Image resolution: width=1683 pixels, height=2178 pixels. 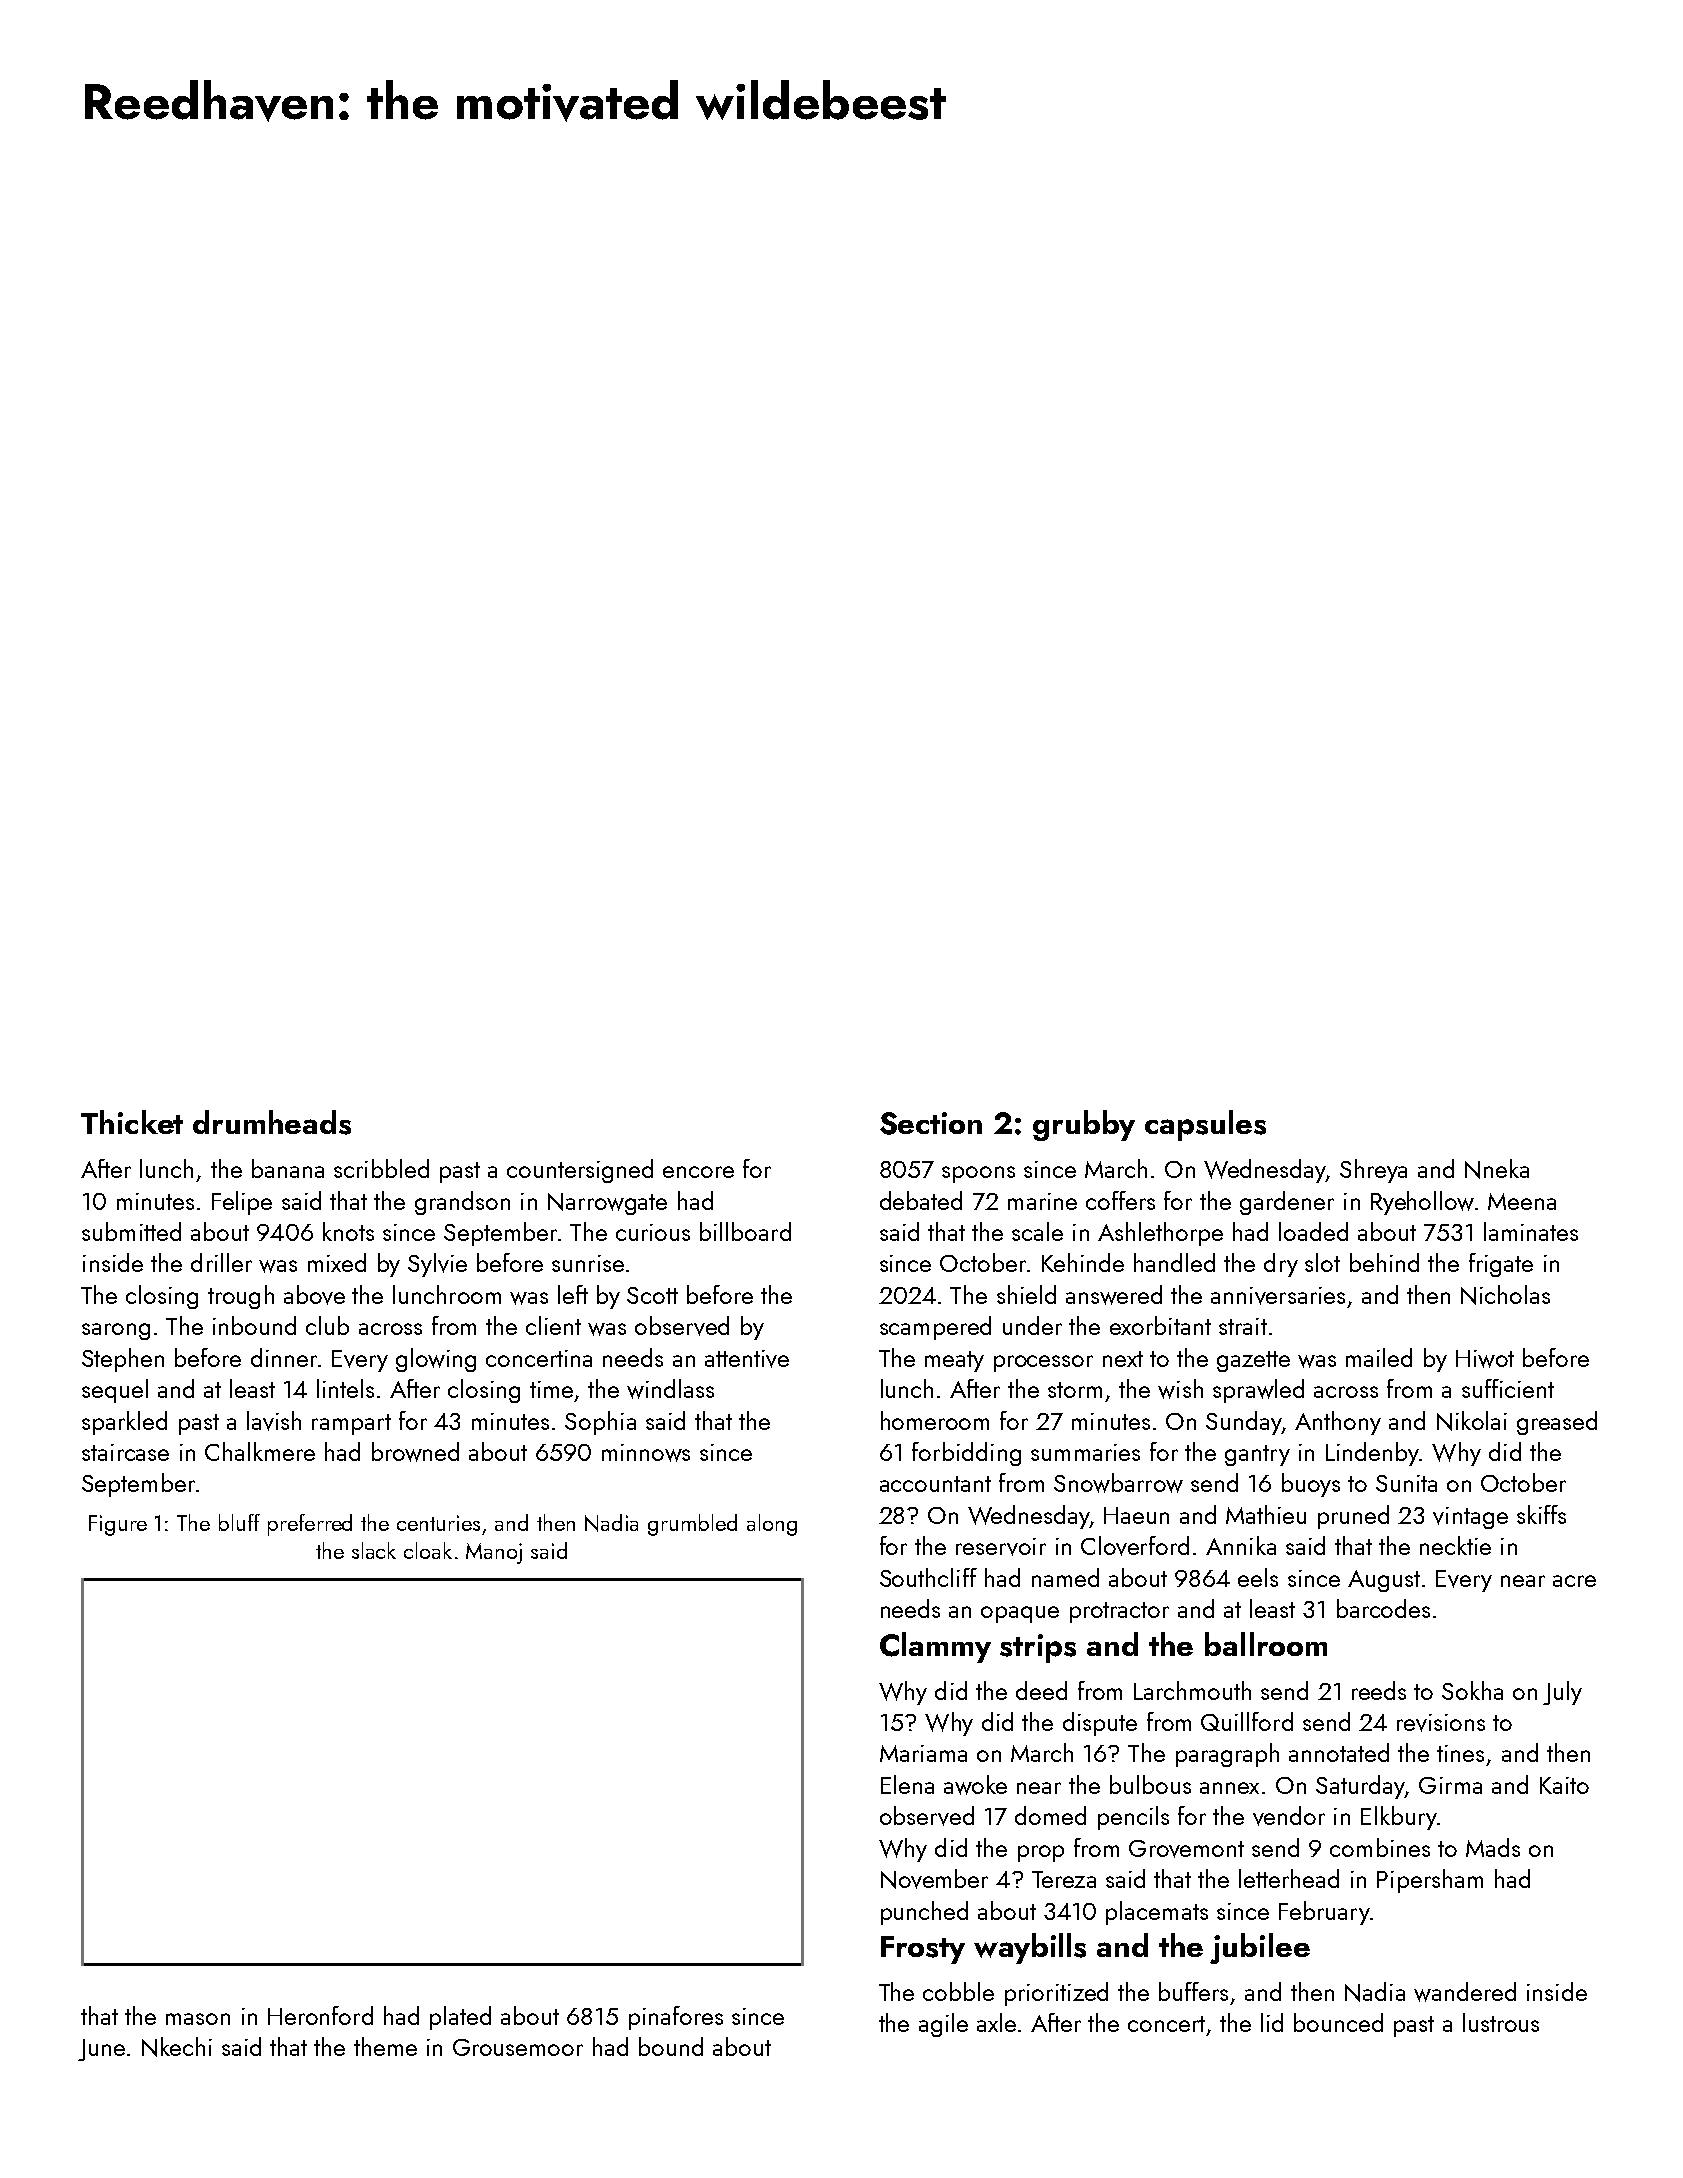 What do you see at coordinates (132, 1122) in the screenshot?
I see `Thicket` at bounding box center [132, 1122].
